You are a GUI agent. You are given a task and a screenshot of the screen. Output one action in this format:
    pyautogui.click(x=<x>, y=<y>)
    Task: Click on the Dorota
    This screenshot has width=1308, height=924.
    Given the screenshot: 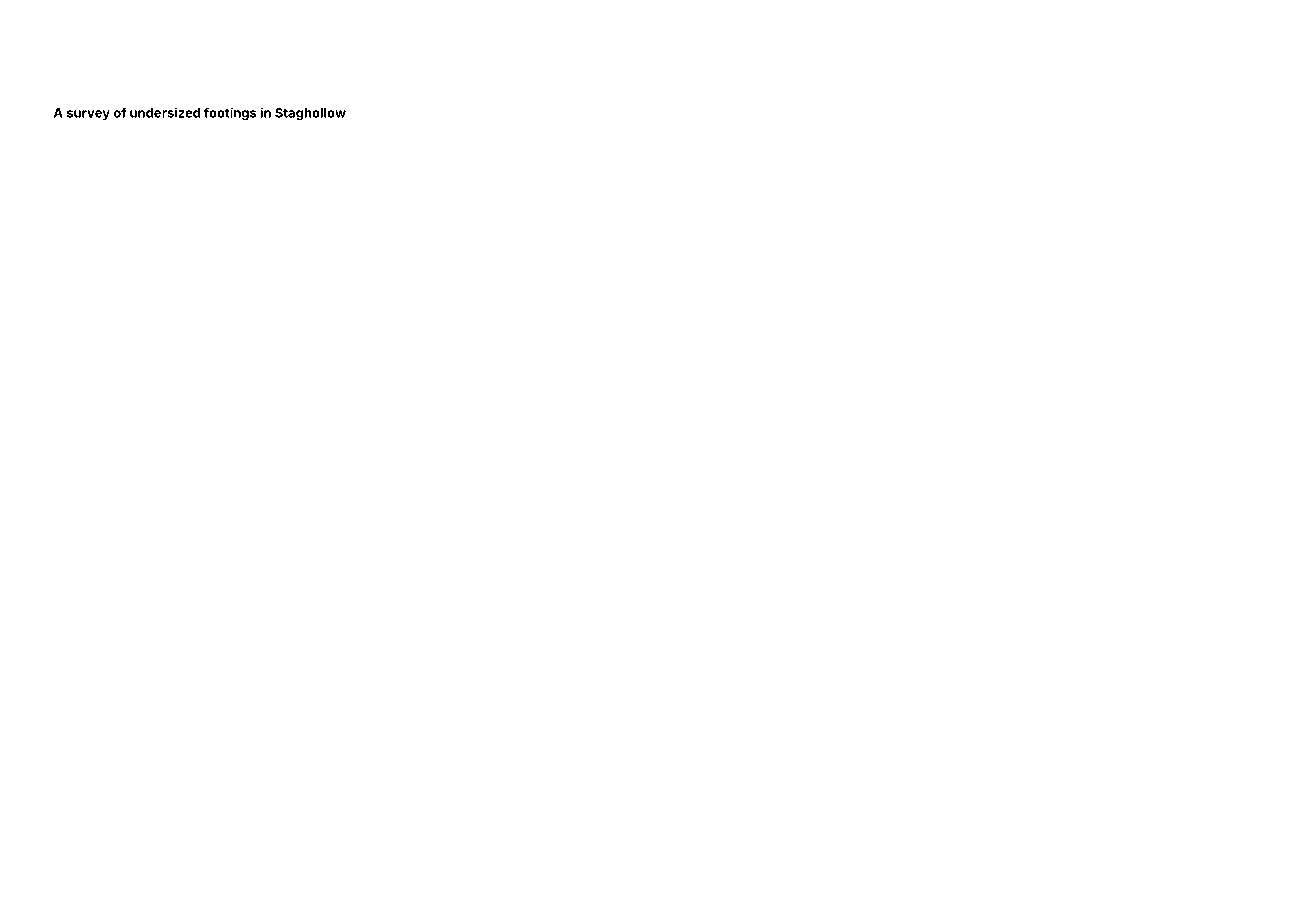 What is the action you would take?
    pyautogui.click(x=478, y=789)
